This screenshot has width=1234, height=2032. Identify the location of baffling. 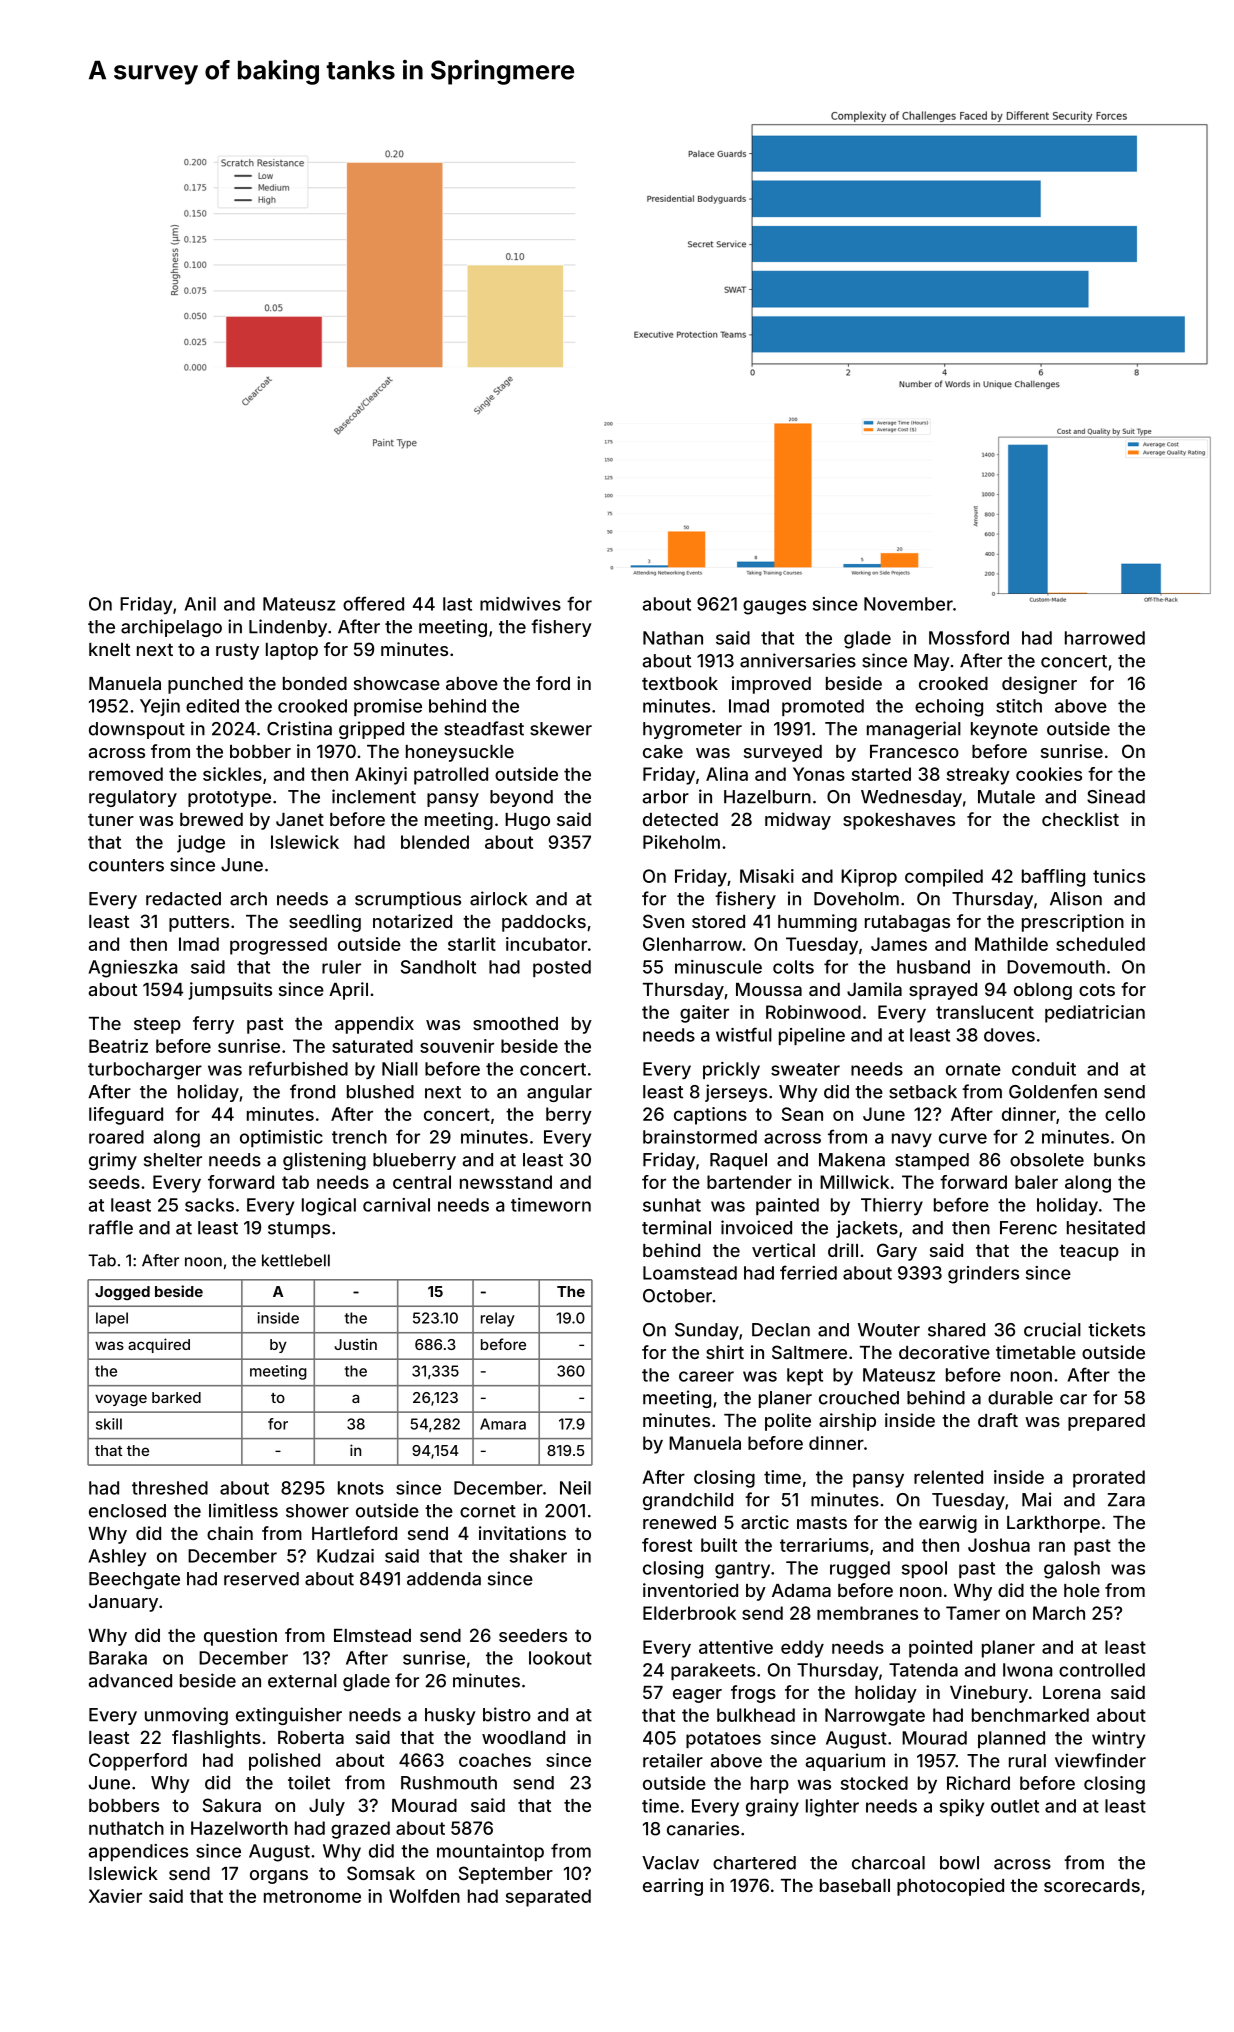
(1053, 878).
